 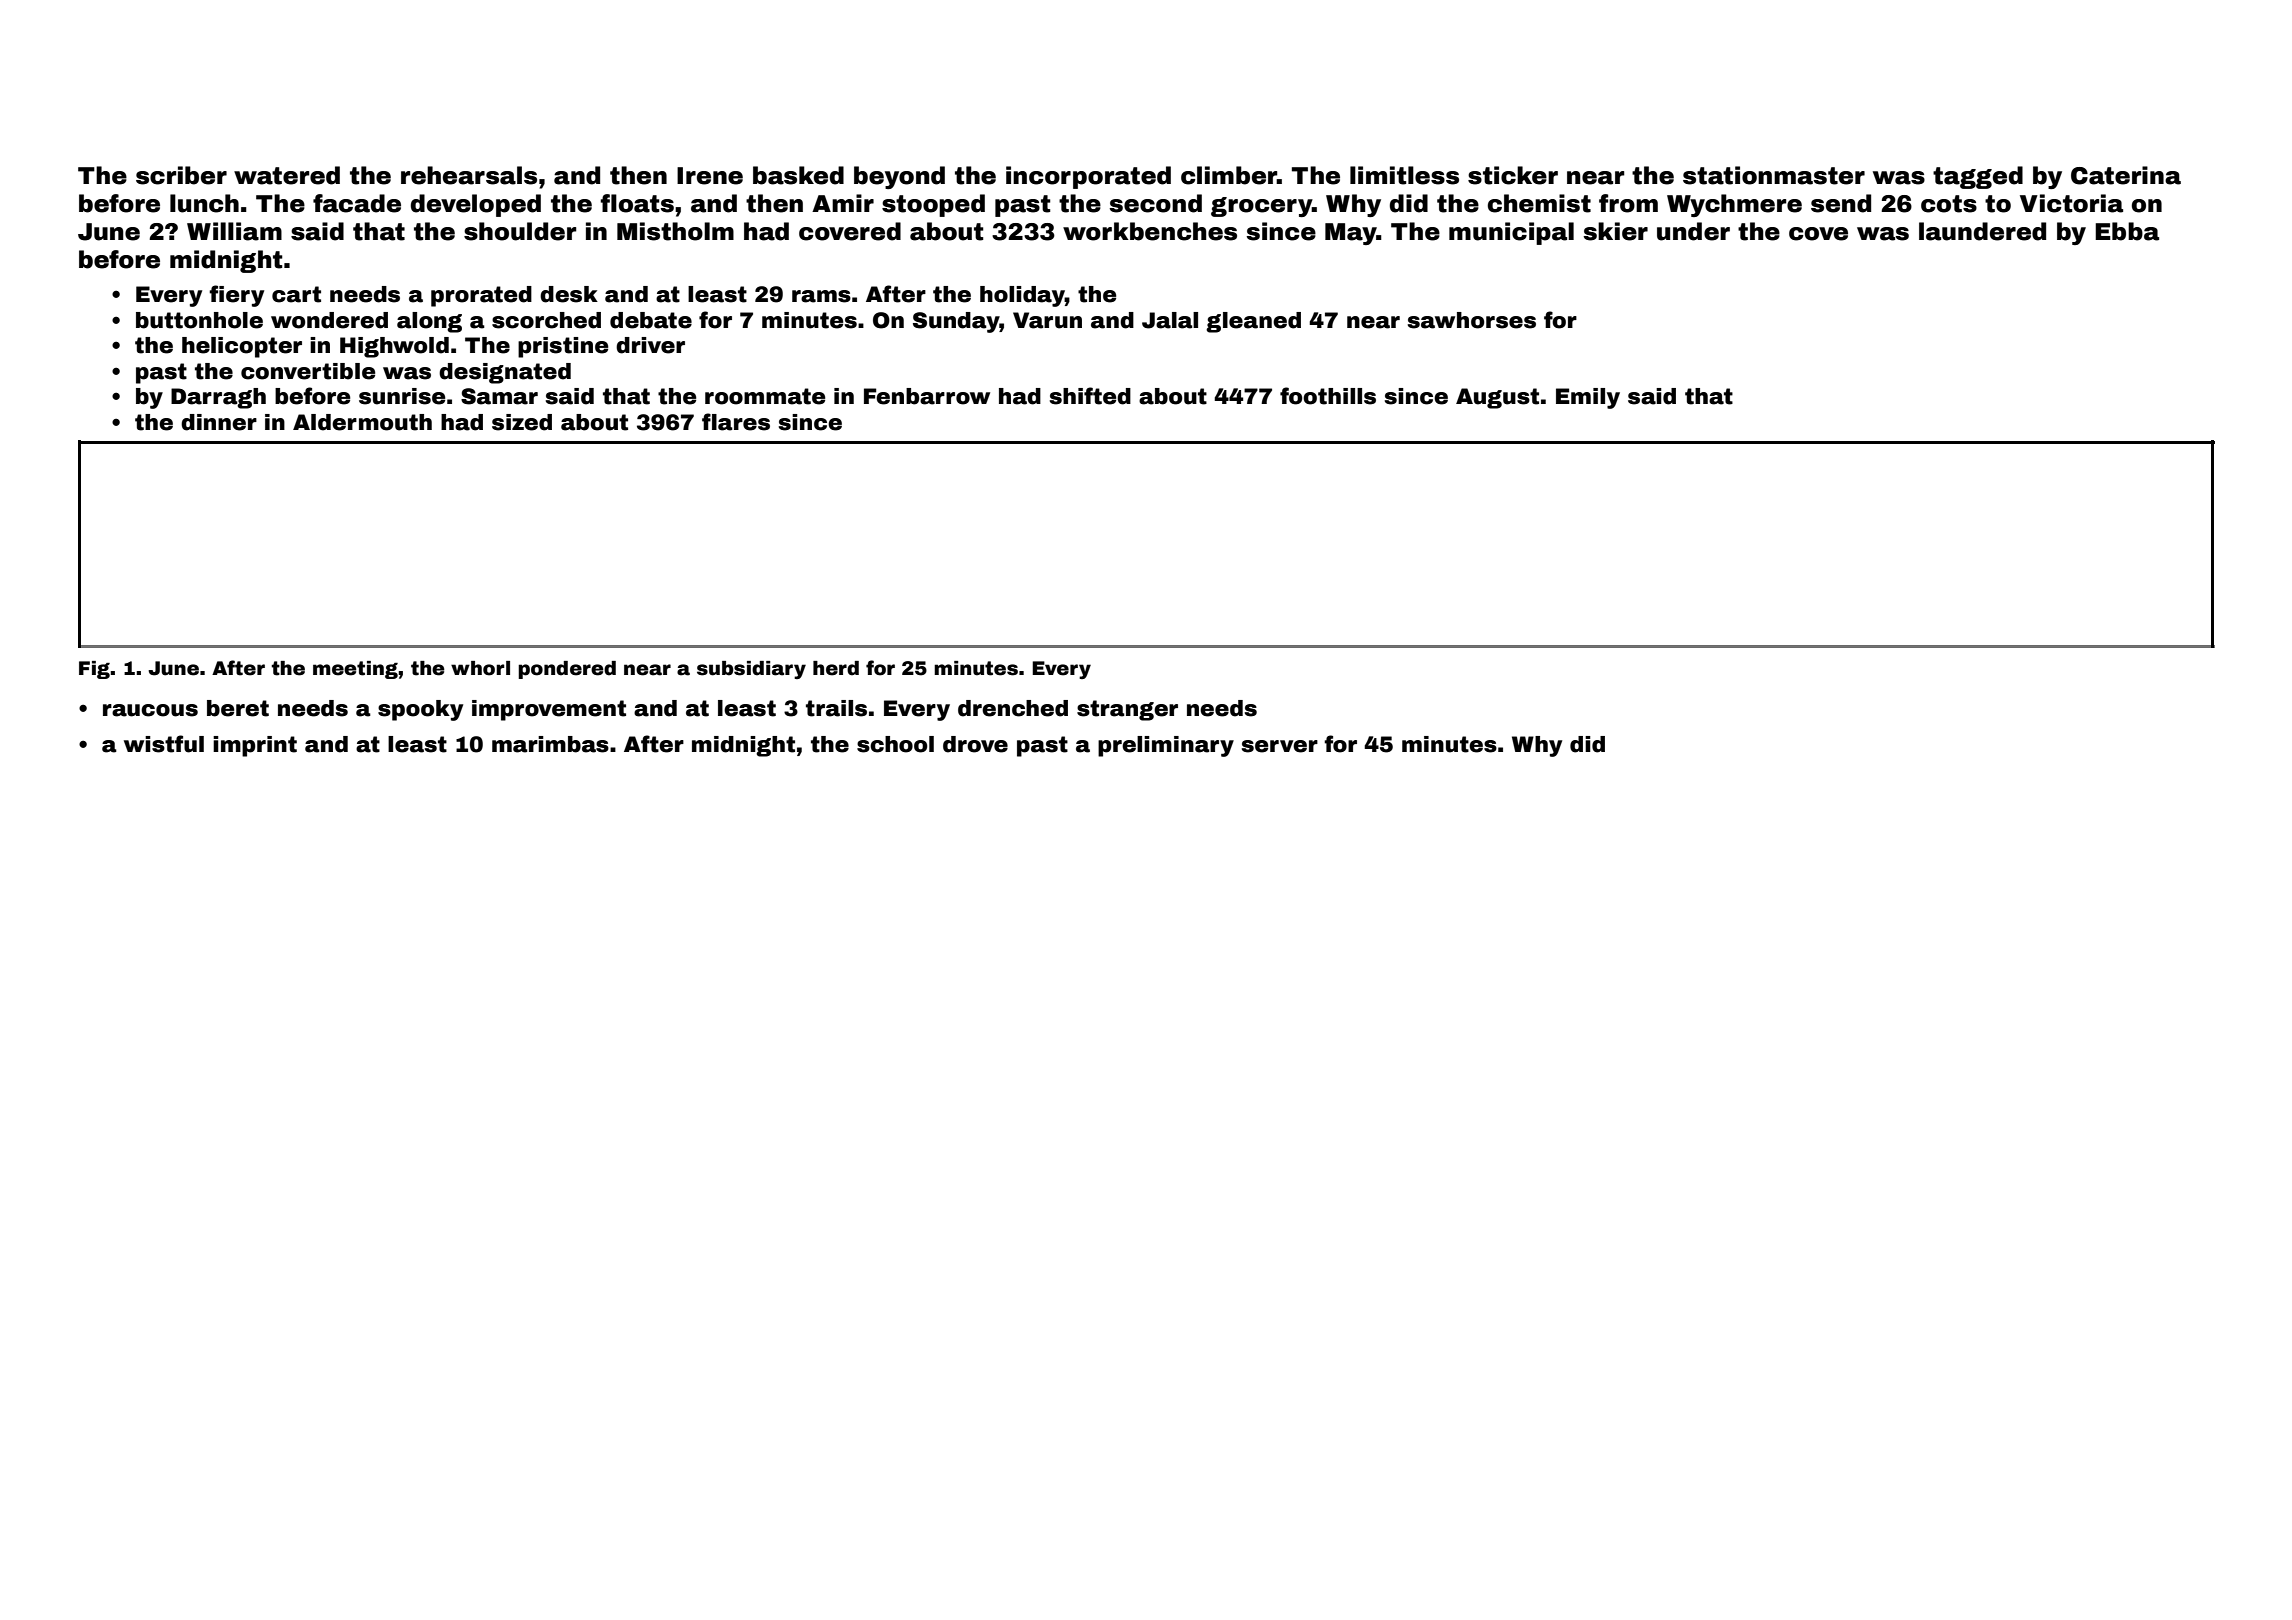 I want to click on Fenbarrow, so click(x=927, y=396).
